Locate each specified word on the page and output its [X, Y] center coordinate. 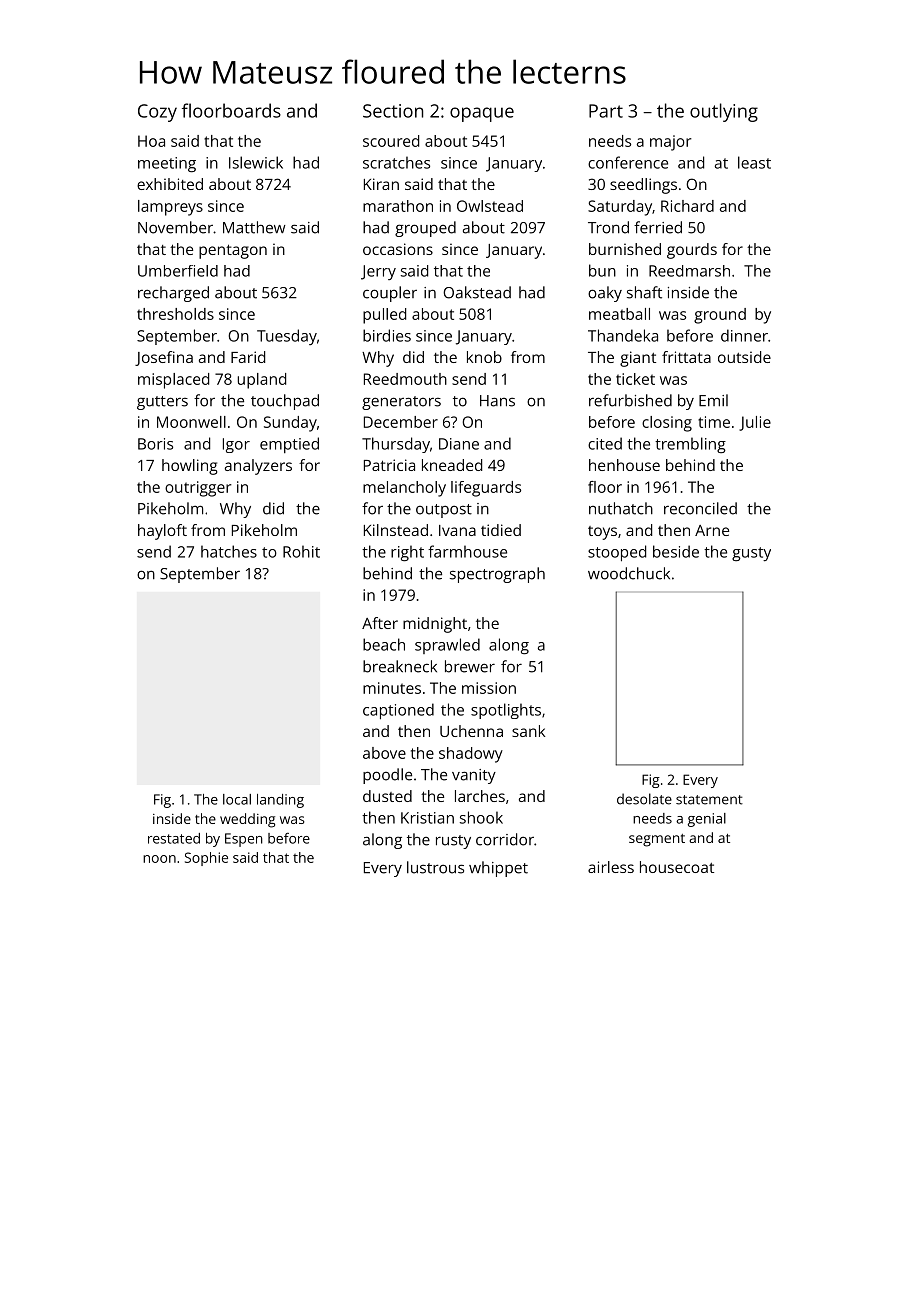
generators [401, 403]
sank [528, 731]
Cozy [157, 113]
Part [606, 111]
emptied [289, 445]
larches [480, 796]
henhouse [624, 465]
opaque [482, 114]
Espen [244, 840]
